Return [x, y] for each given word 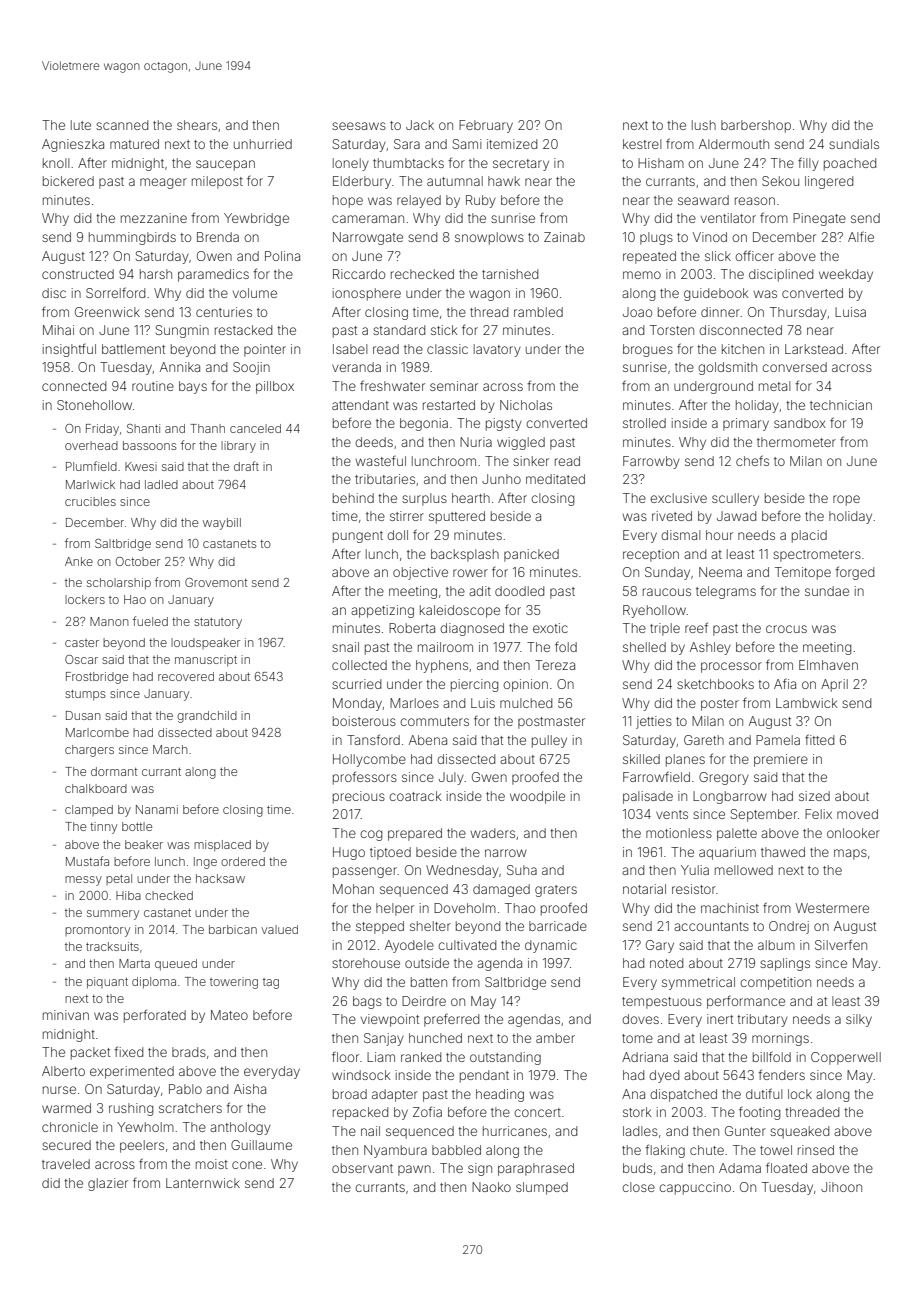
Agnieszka [73, 145]
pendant [484, 1076]
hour [719, 535]
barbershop [756, 126]
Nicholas [526, 405]
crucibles [90, 501]
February [486, 126]
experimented [132, 1072]
